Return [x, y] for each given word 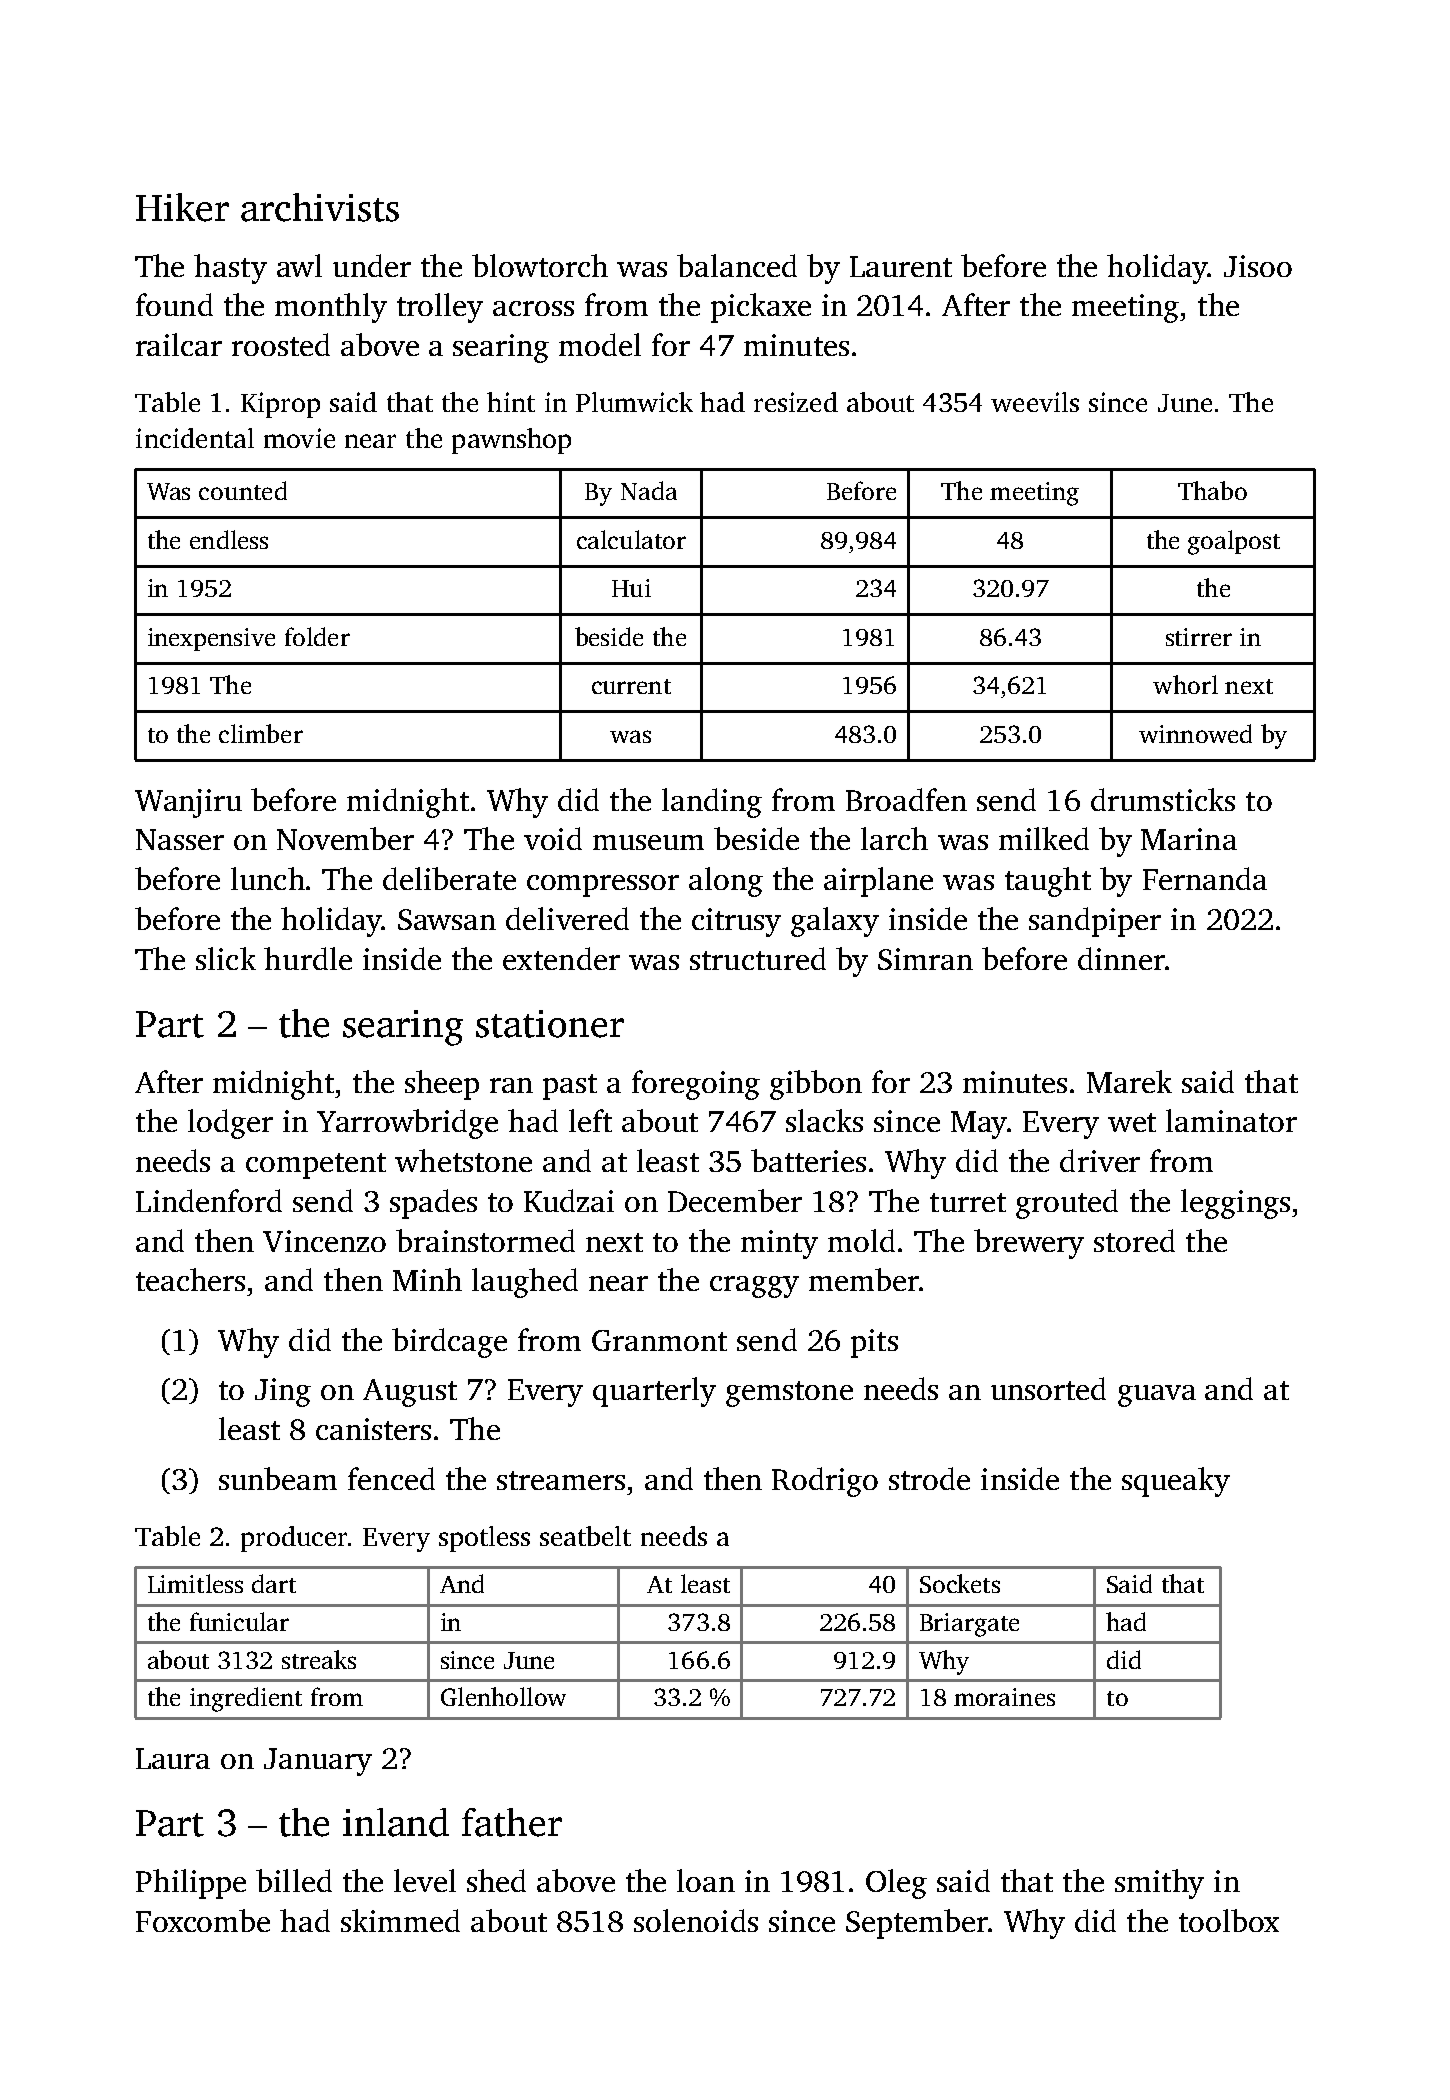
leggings [1235, 1204]
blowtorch [540, 265]
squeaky [1176, 1482]
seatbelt [585, 1536]
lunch [268, 878]
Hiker [182, 207]
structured [758, 958]
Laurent [901, 266]
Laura [173, 1758]
